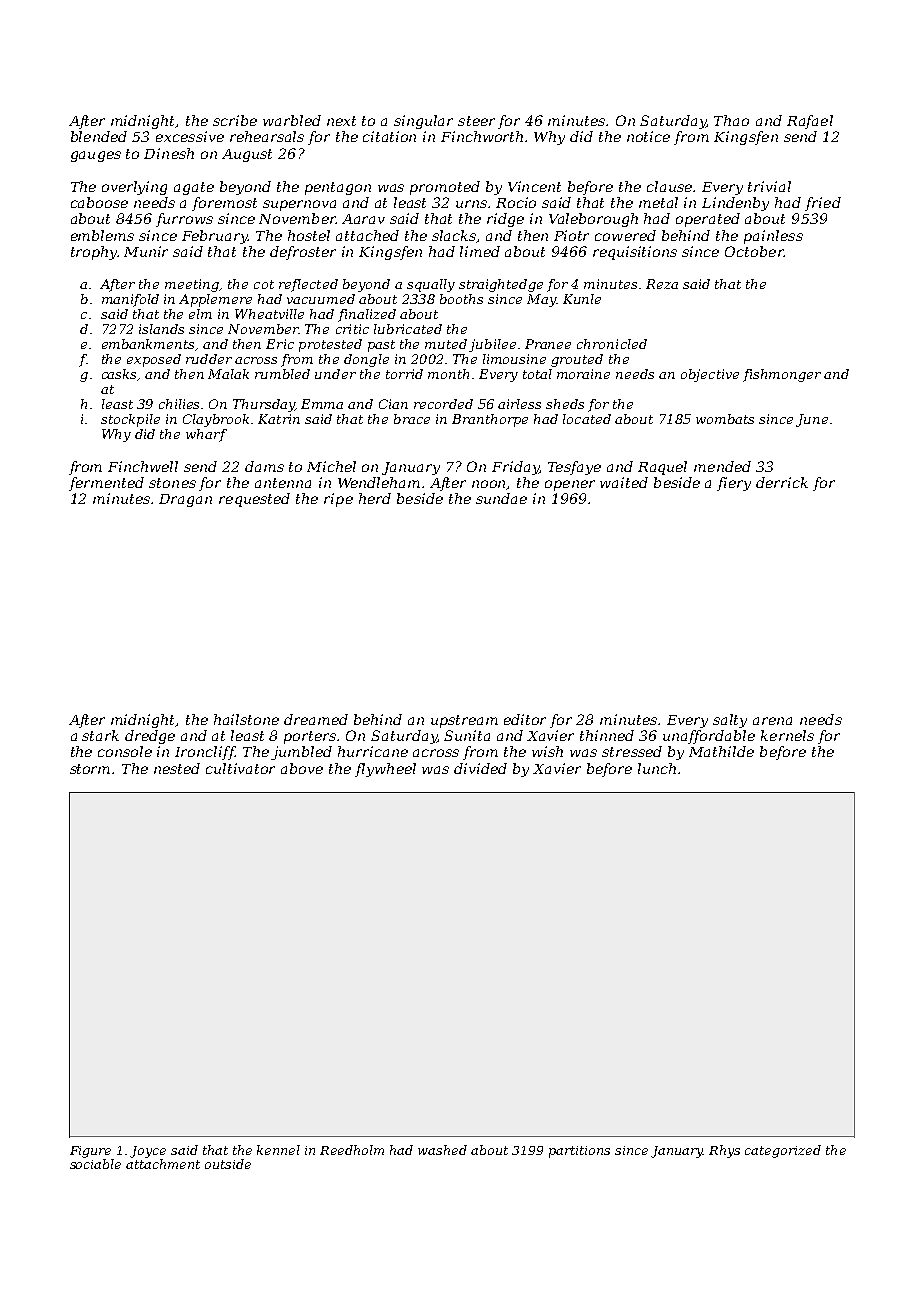 This image has width=924, height=1308. Describe the element at coordinates (721, 751) in the image. I see `Mathilde` at that location.
